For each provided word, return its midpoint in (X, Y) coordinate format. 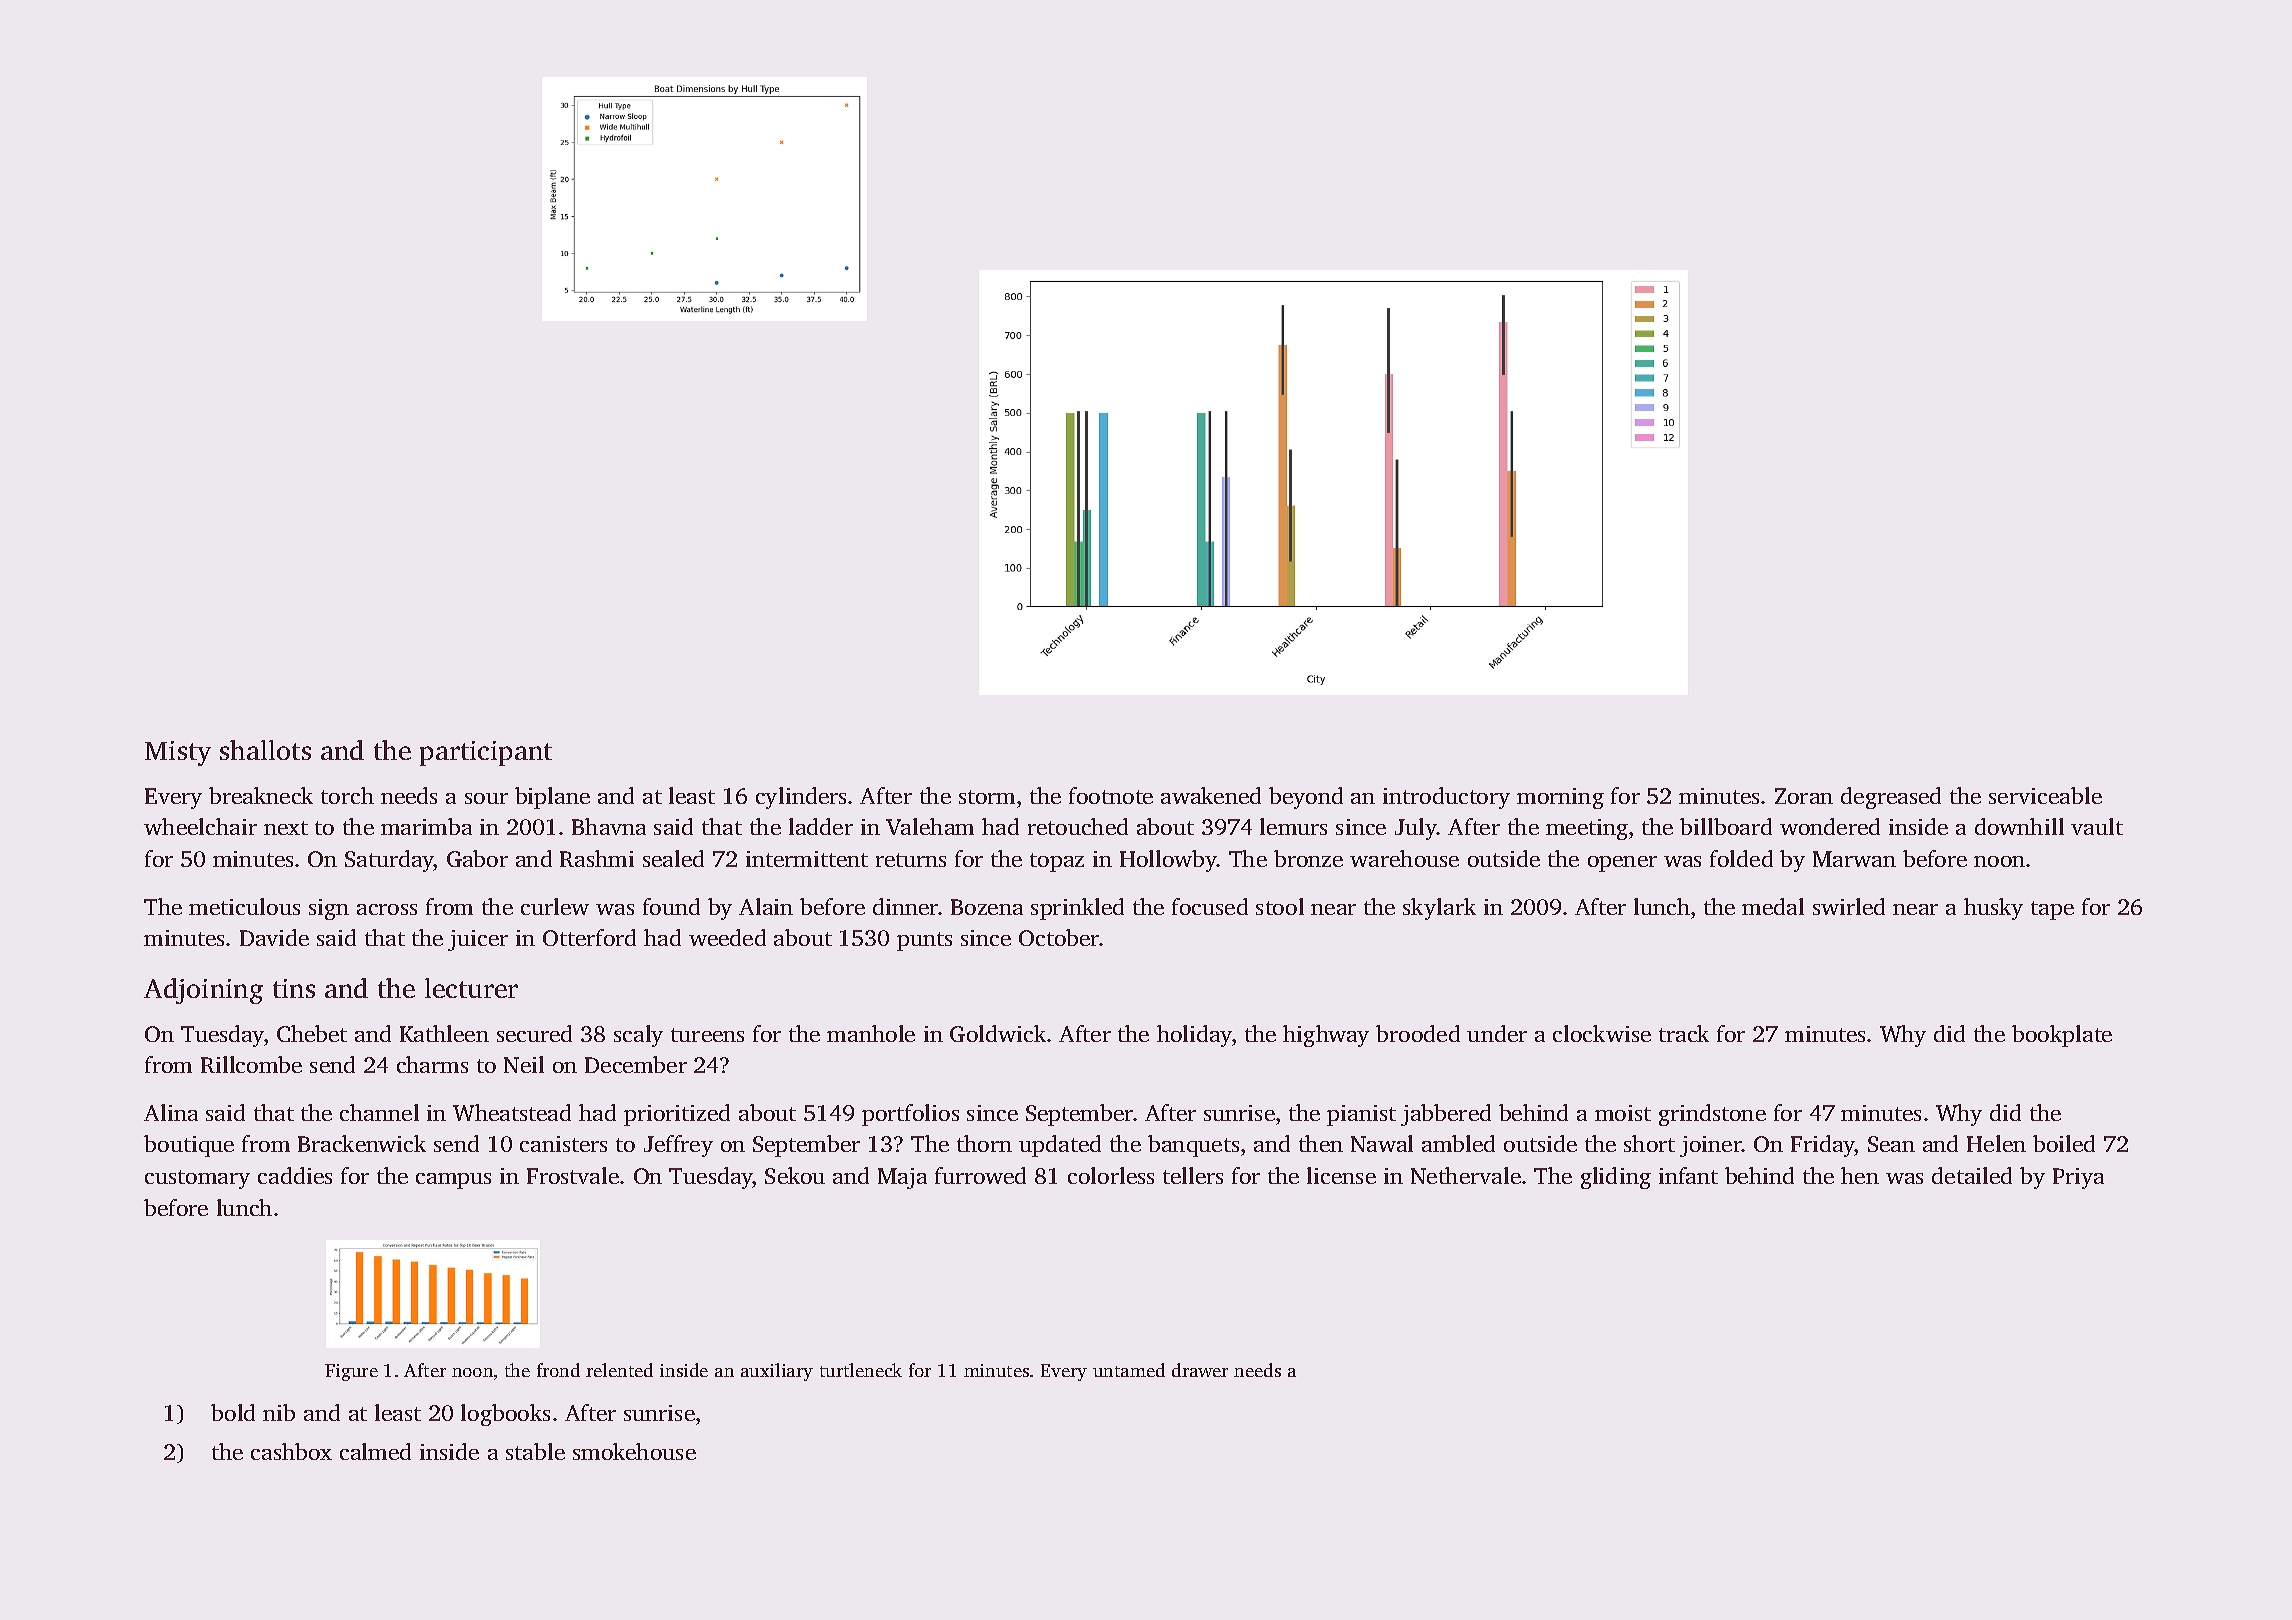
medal (1773, 906)
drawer (1200, 1370)
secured (534, 1033)
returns (911, 860)
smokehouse (634, 1451)
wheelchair (200, 826)
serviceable (2045, 795)
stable (535, 1451)
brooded (1418, 1033)
